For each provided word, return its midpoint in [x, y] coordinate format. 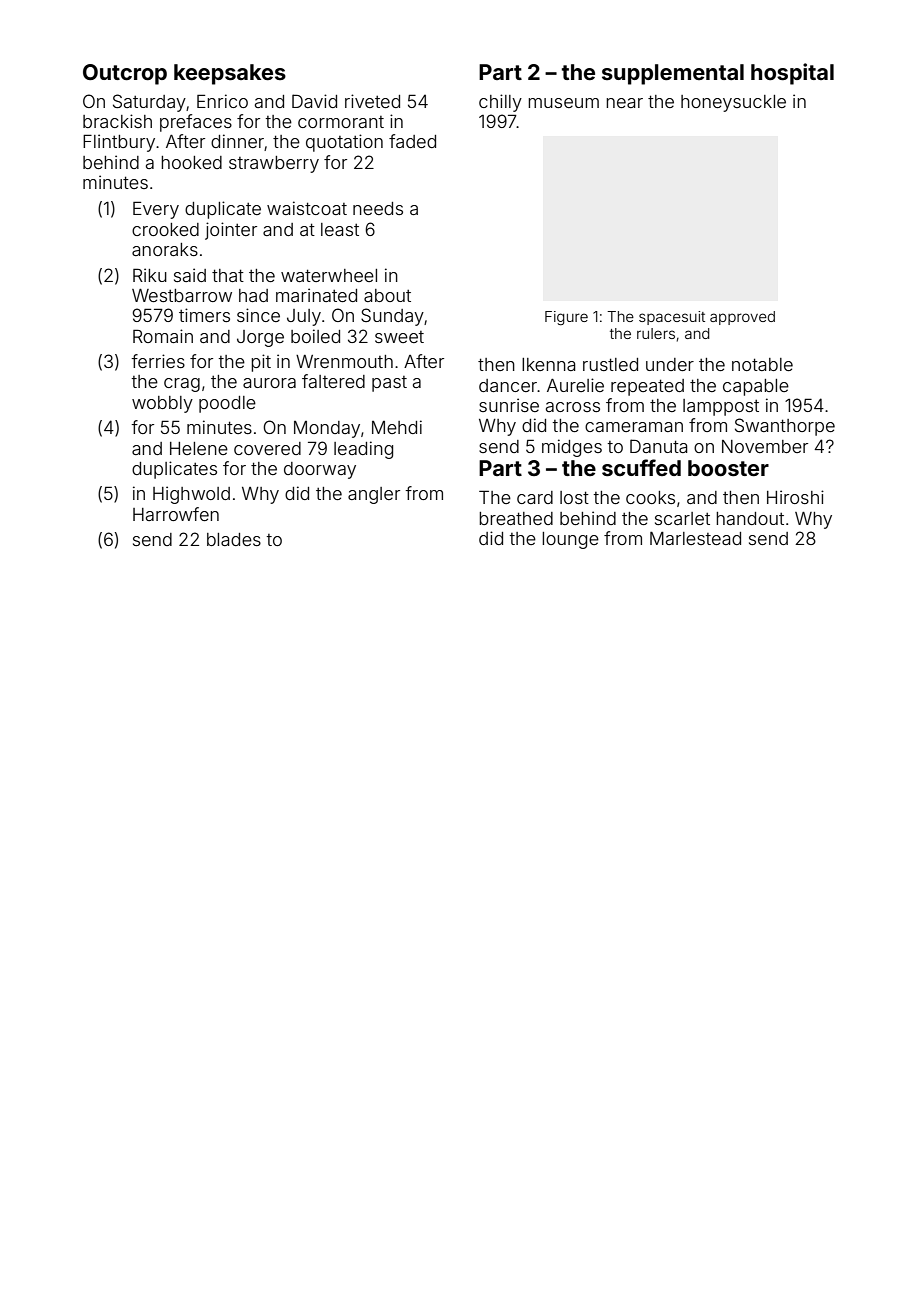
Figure [566, 318]
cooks [650, 497]
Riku [150, 275]
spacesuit [672, 318]
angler [374, 495]
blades [234, 539]
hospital [792, 74]
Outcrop [125, 74]
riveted [372, 101]
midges [572, 448]
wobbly [162, 404]
